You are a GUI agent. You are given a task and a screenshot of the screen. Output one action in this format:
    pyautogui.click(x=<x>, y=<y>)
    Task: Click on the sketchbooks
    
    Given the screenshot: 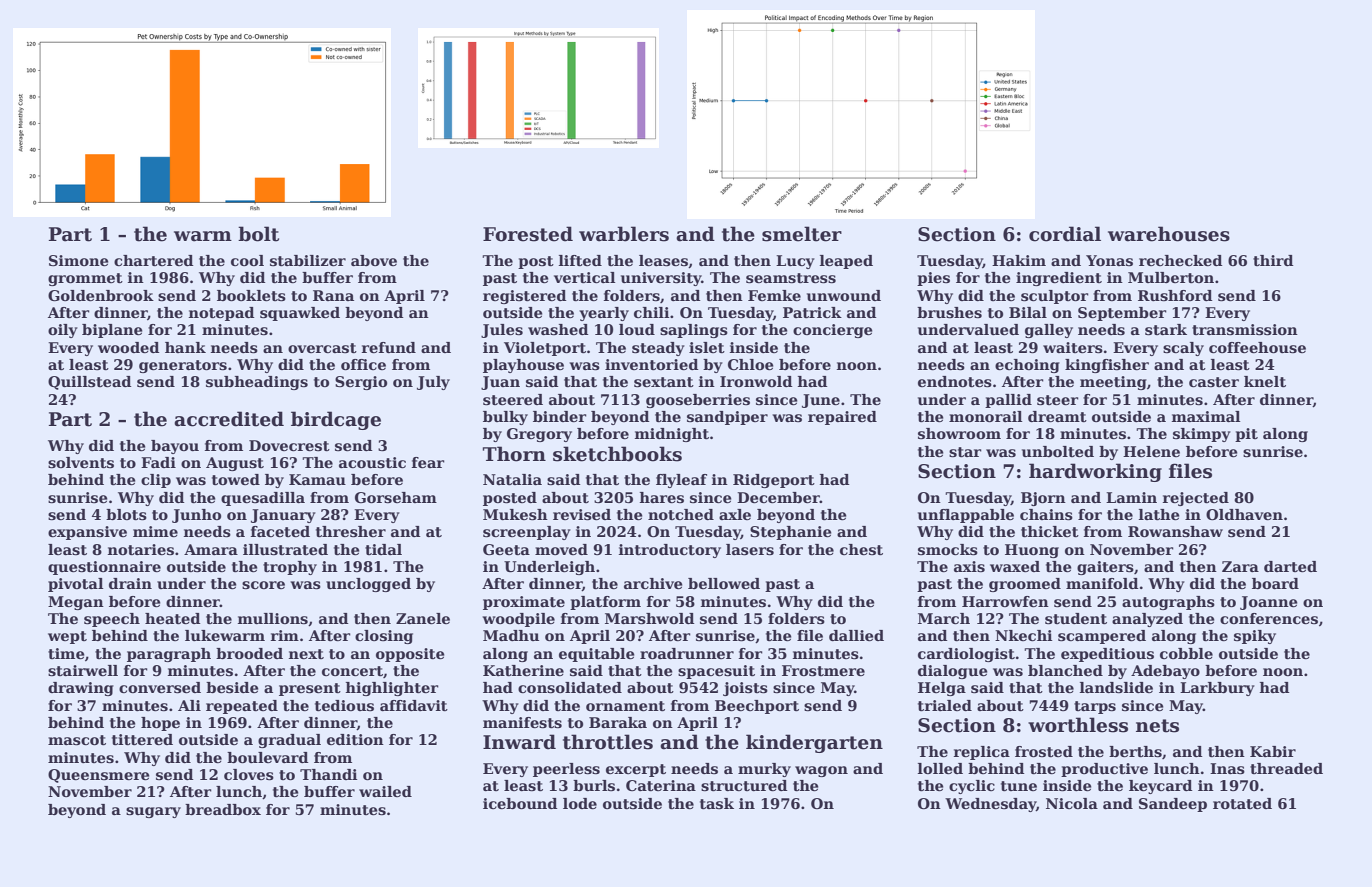 What is the action you would take?
    pyautogui.click(x=617, y=454)
